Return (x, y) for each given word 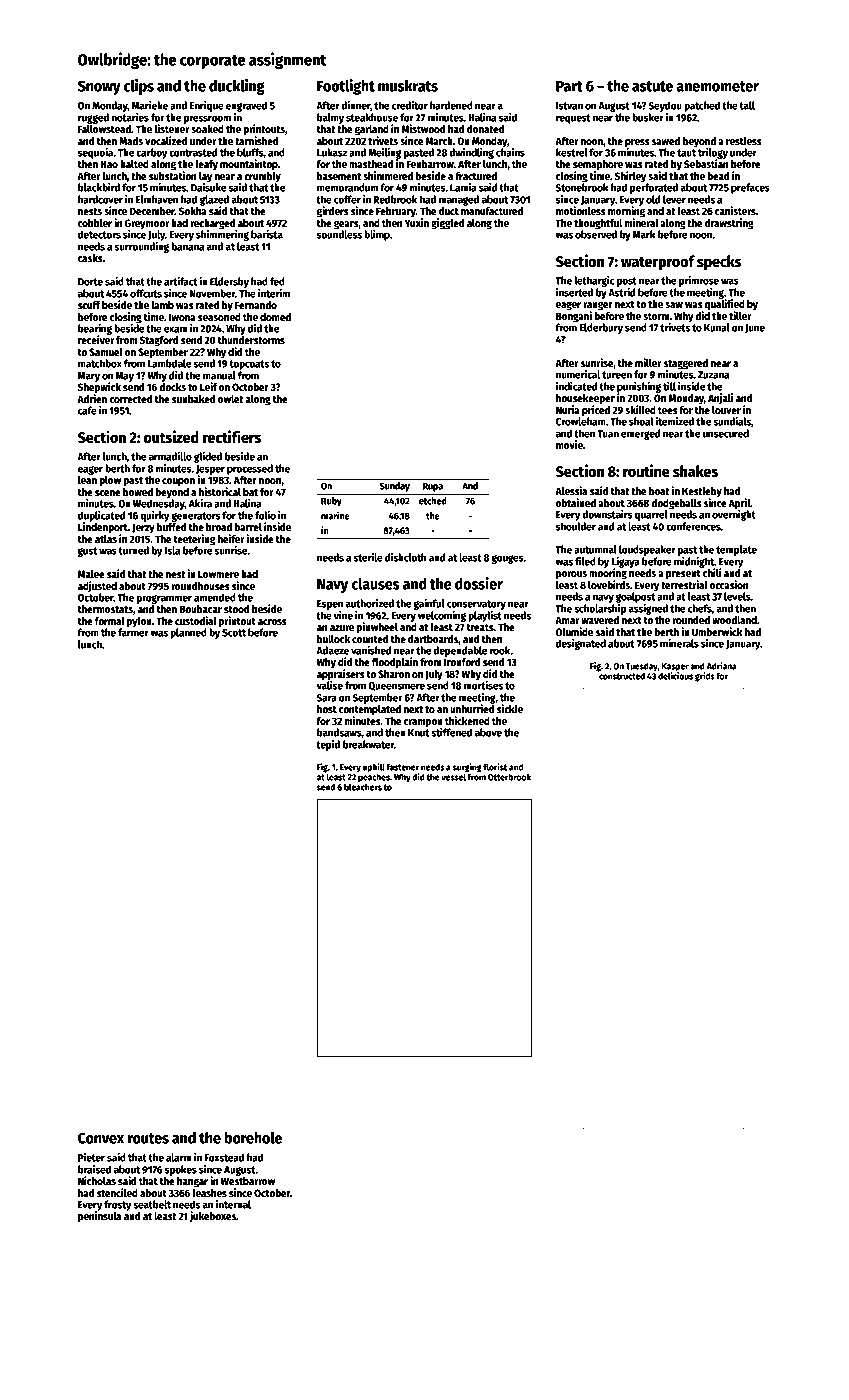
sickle (510, 708)
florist (495, 767)
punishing (639, 387)
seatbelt (152, 1204)
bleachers (363, 787)
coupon (178, 482)
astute (652, 86)
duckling (237, 87)
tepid (328, 745)
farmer (133, 632)
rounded (691, 620)
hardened (451, 105)
